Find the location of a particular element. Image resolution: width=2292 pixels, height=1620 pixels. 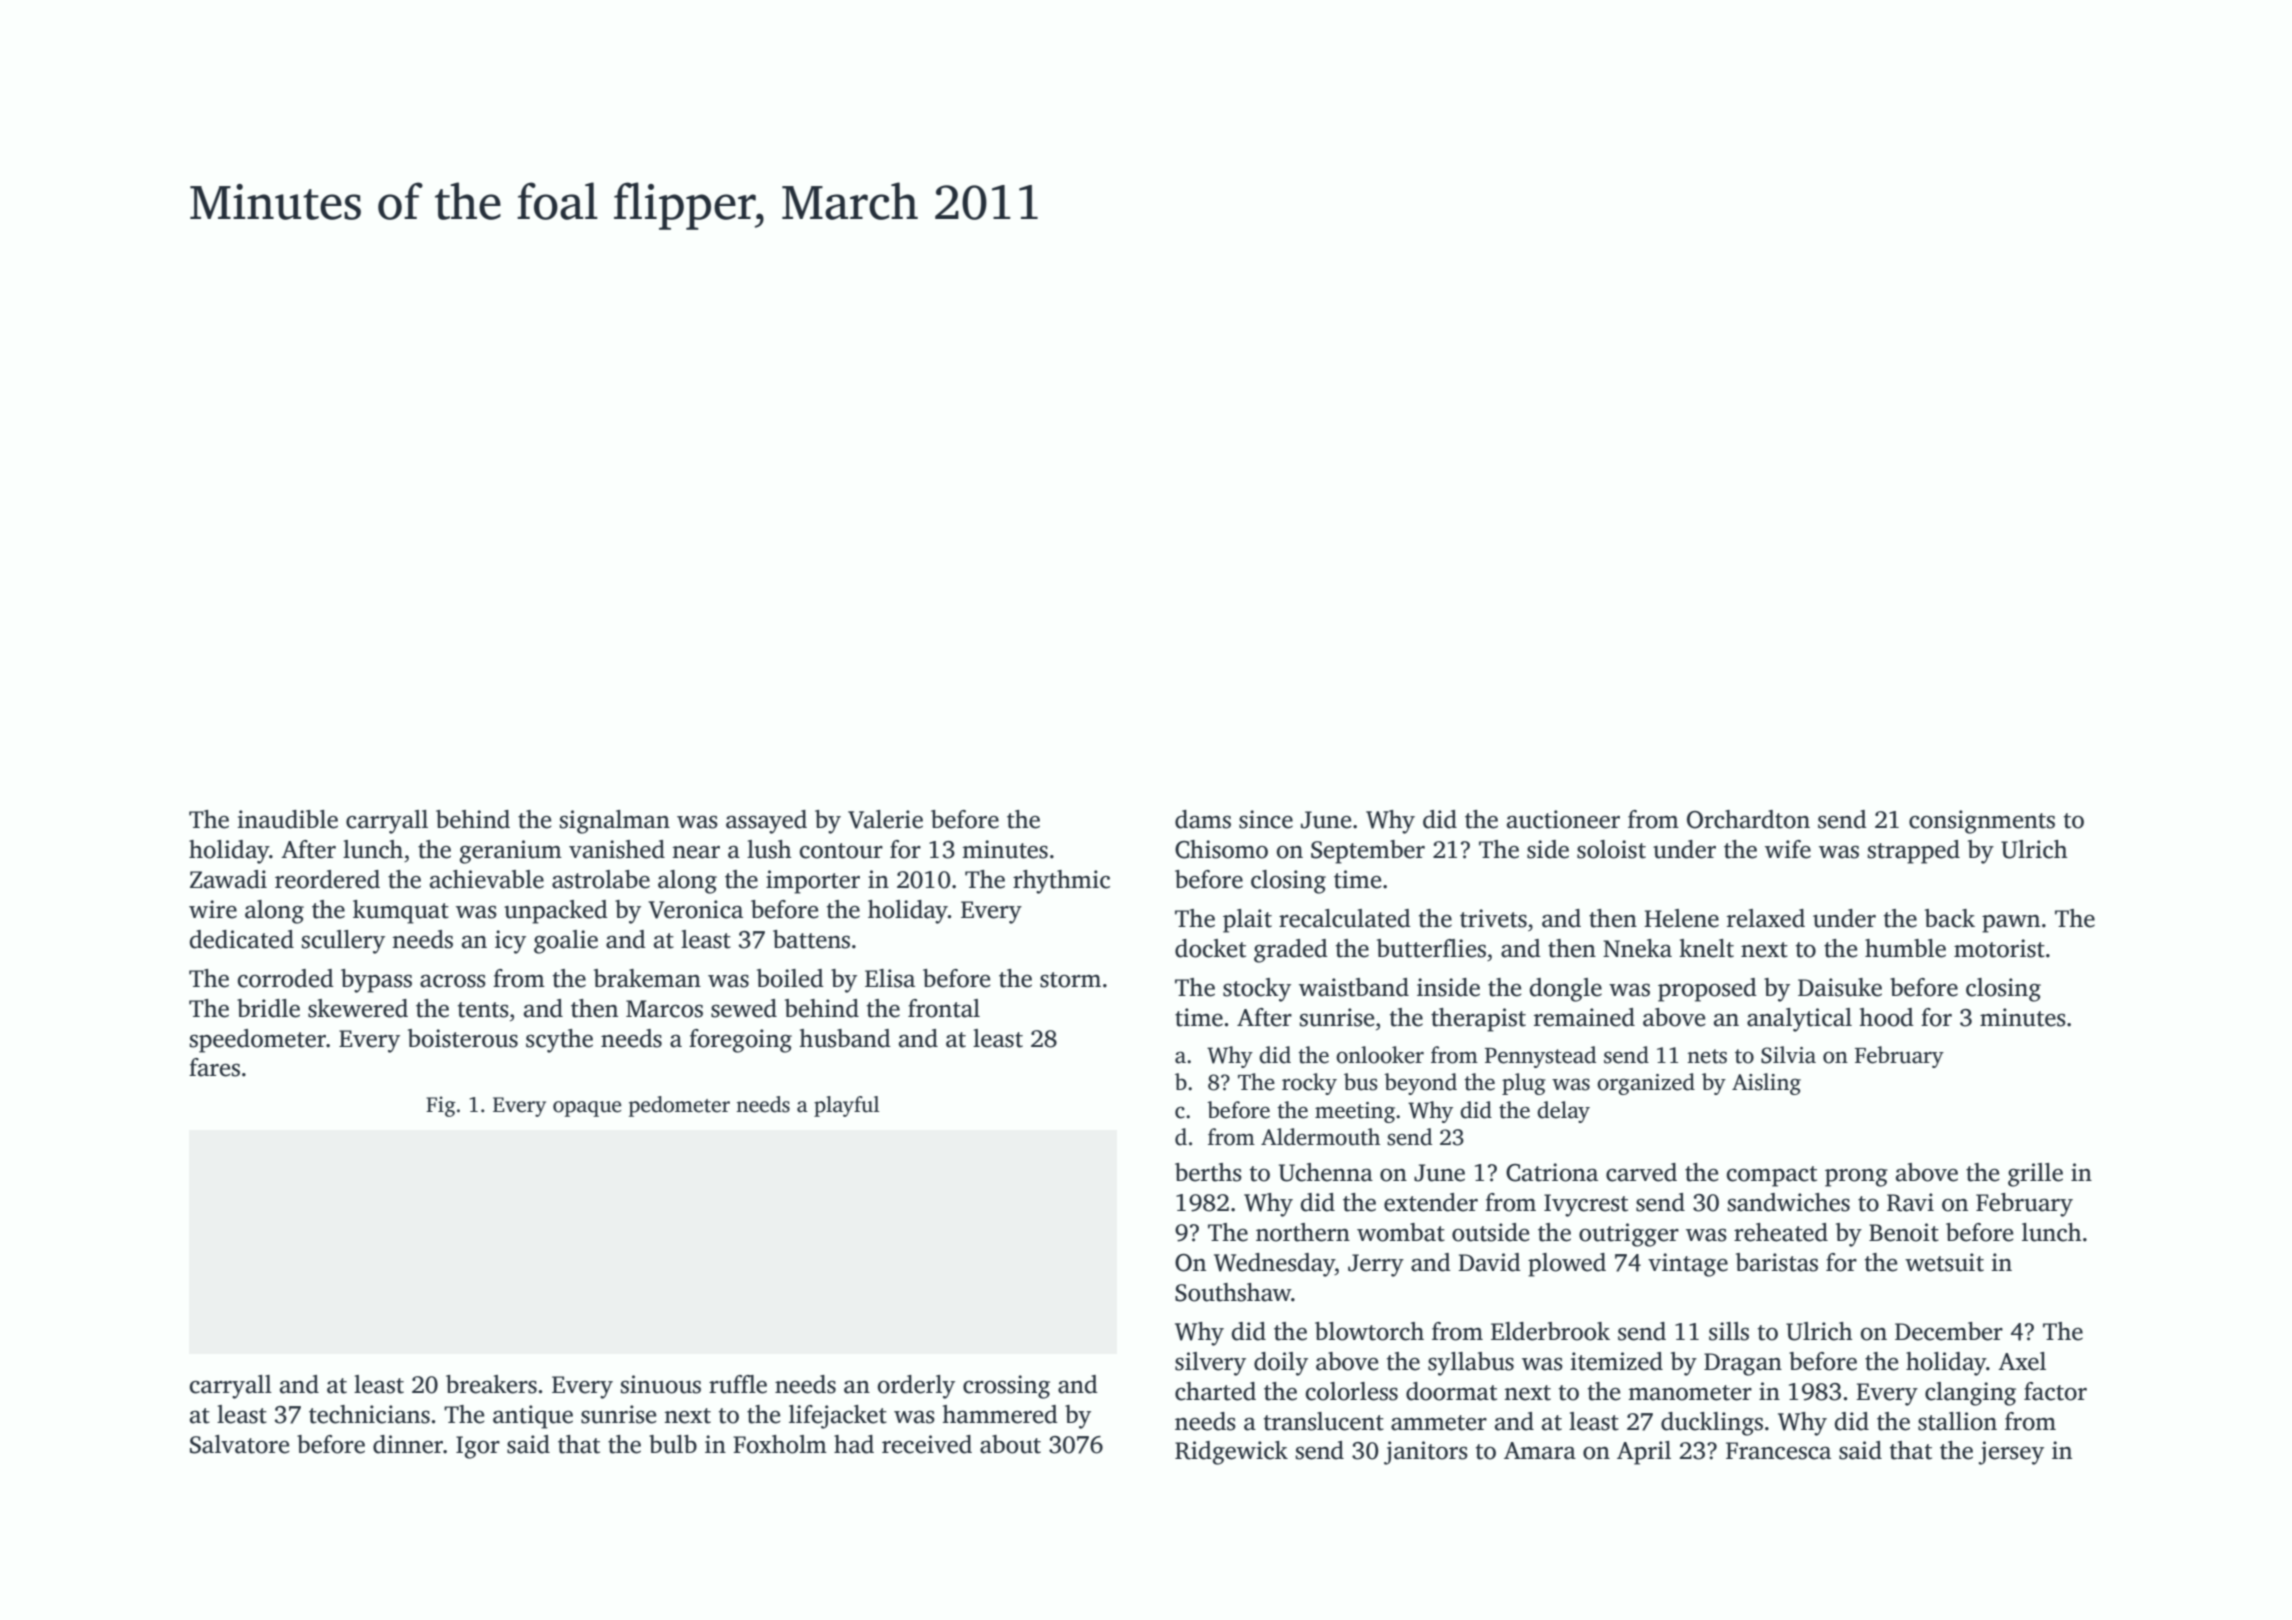

sinuous is located at coordinates (660, 1384).
